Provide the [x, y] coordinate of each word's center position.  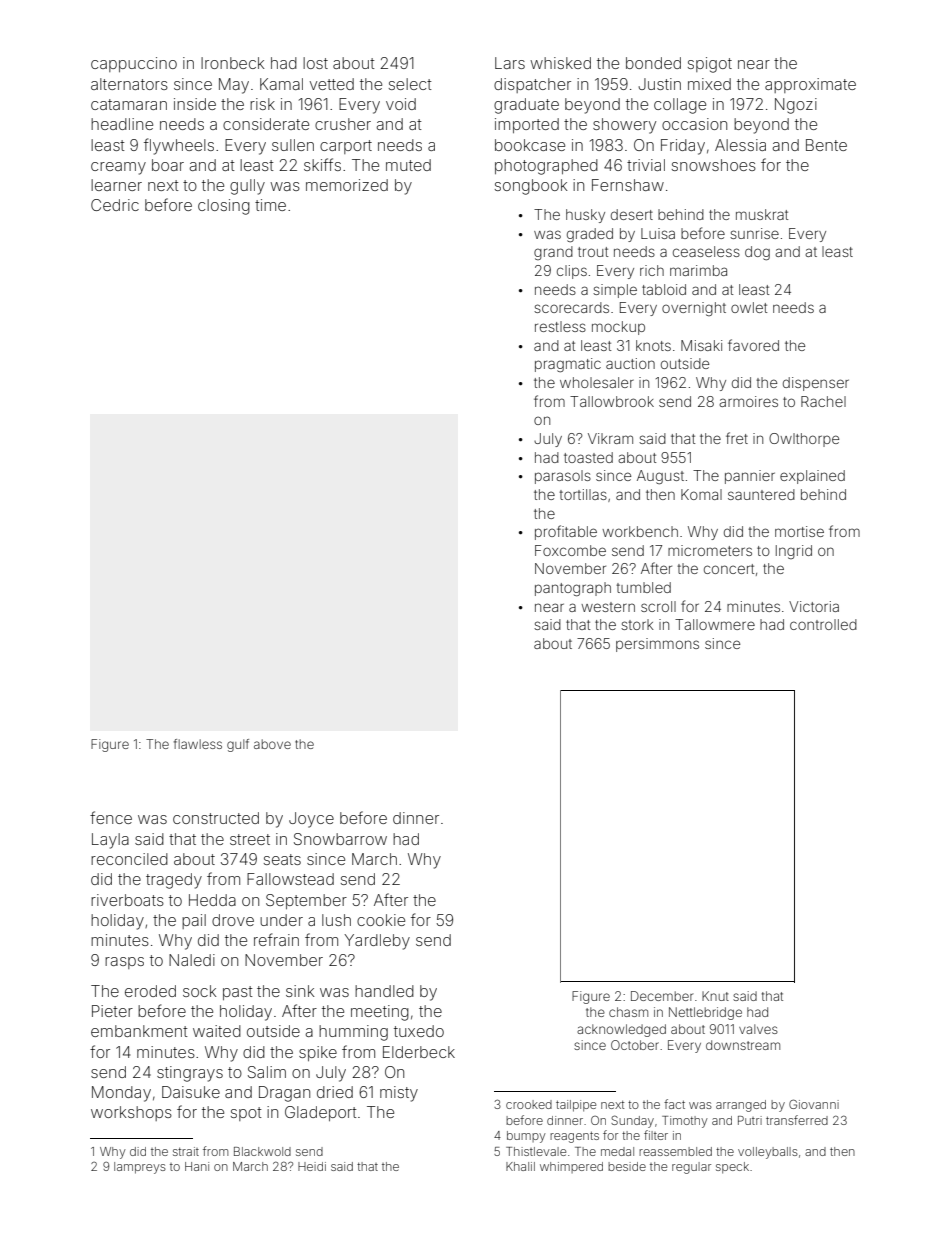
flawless [198, 744]
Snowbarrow [340, 839]
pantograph [573, 589]
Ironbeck [232, 63]
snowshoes [714, 165]
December [662, 996]
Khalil [520, 1166]
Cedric [115, 205]
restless [560, 326]
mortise [799, 531]
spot [246, 1114]
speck [732, 1168]
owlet [749, 307]
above [272, 744]
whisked [560, 63]
